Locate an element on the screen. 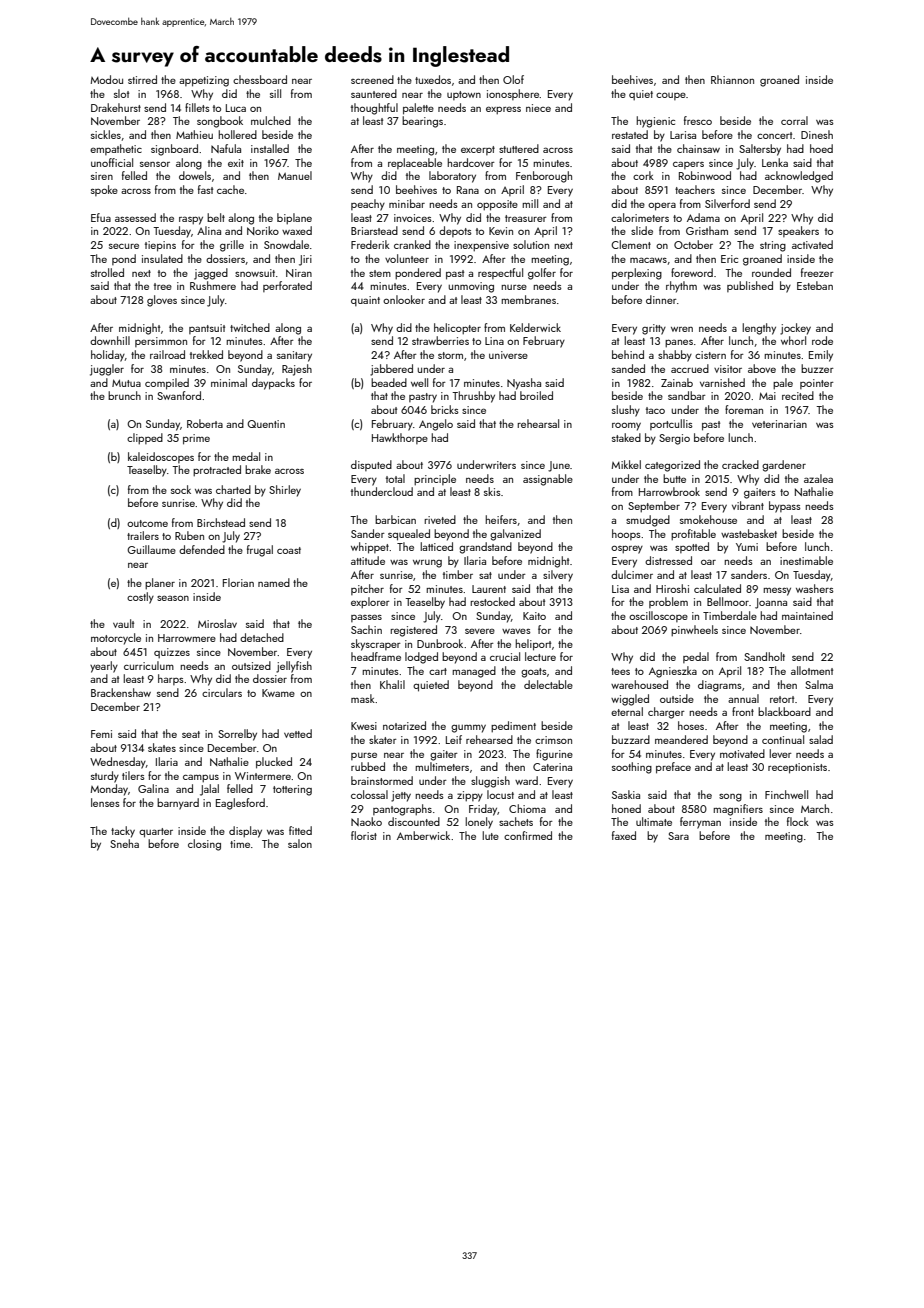  pantsuit is located at coordinates (207, 329).
